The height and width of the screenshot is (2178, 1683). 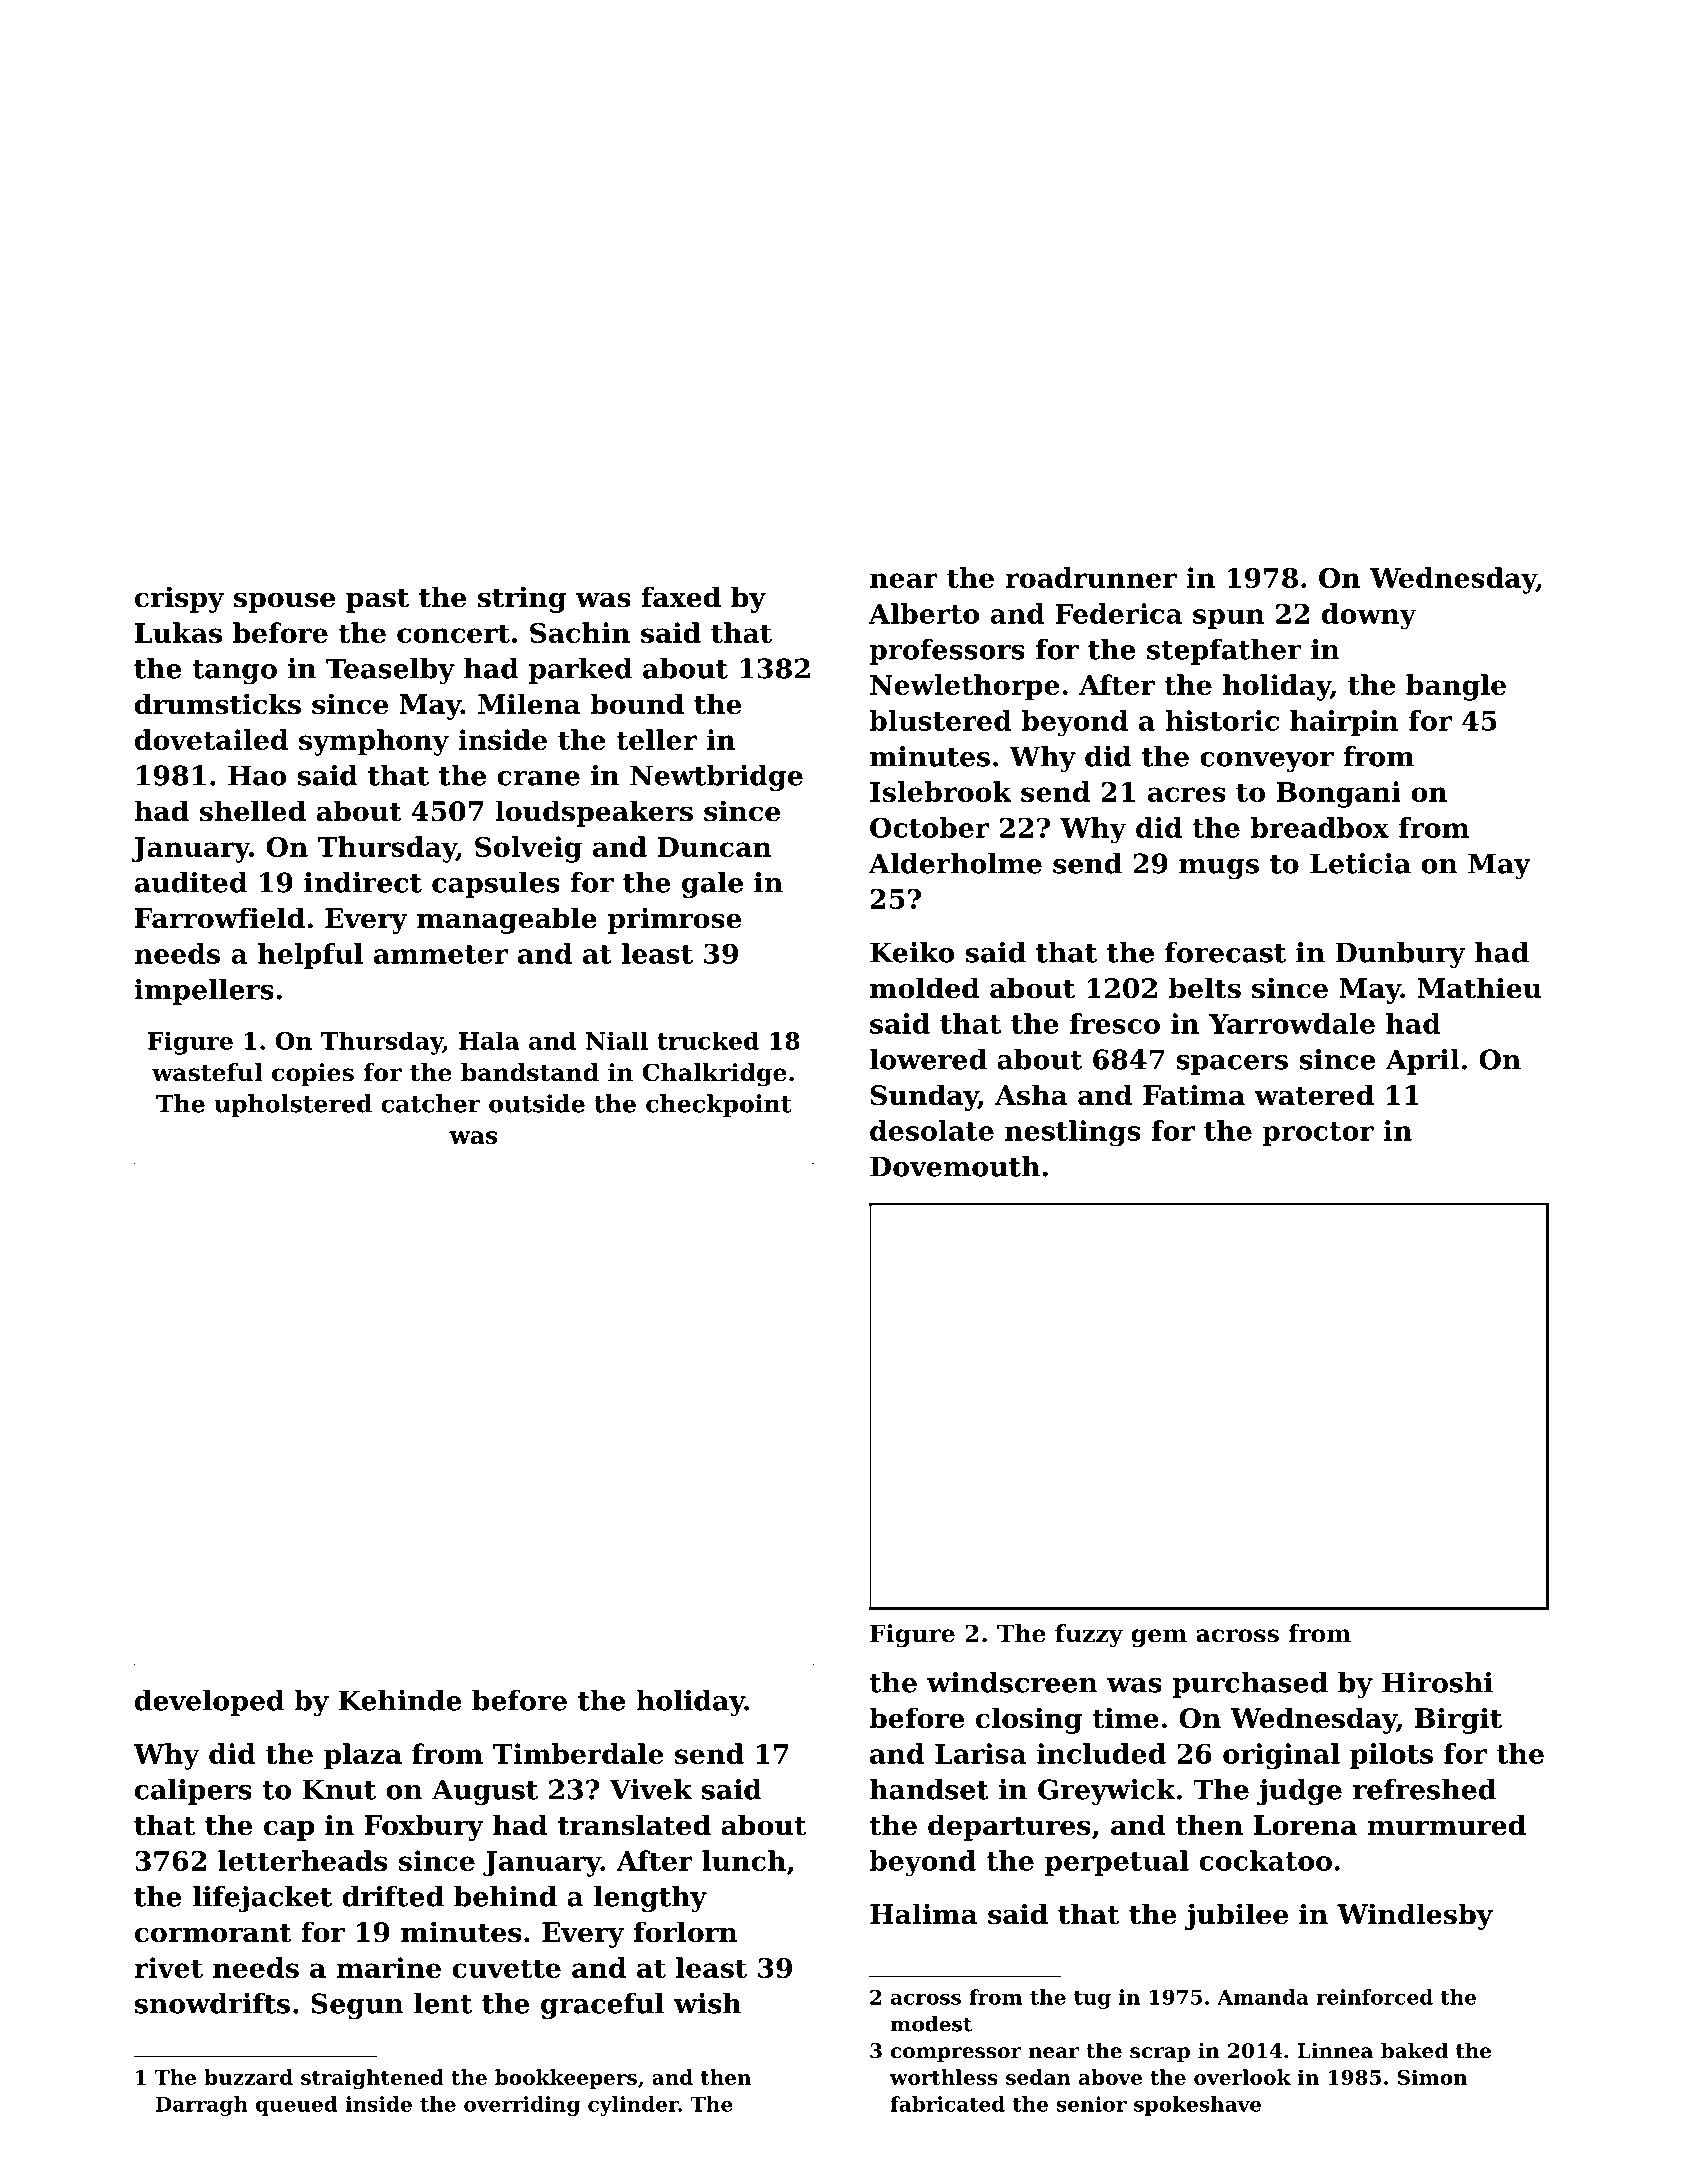 I want to click on rivet, so click(x=168, y=1967).
